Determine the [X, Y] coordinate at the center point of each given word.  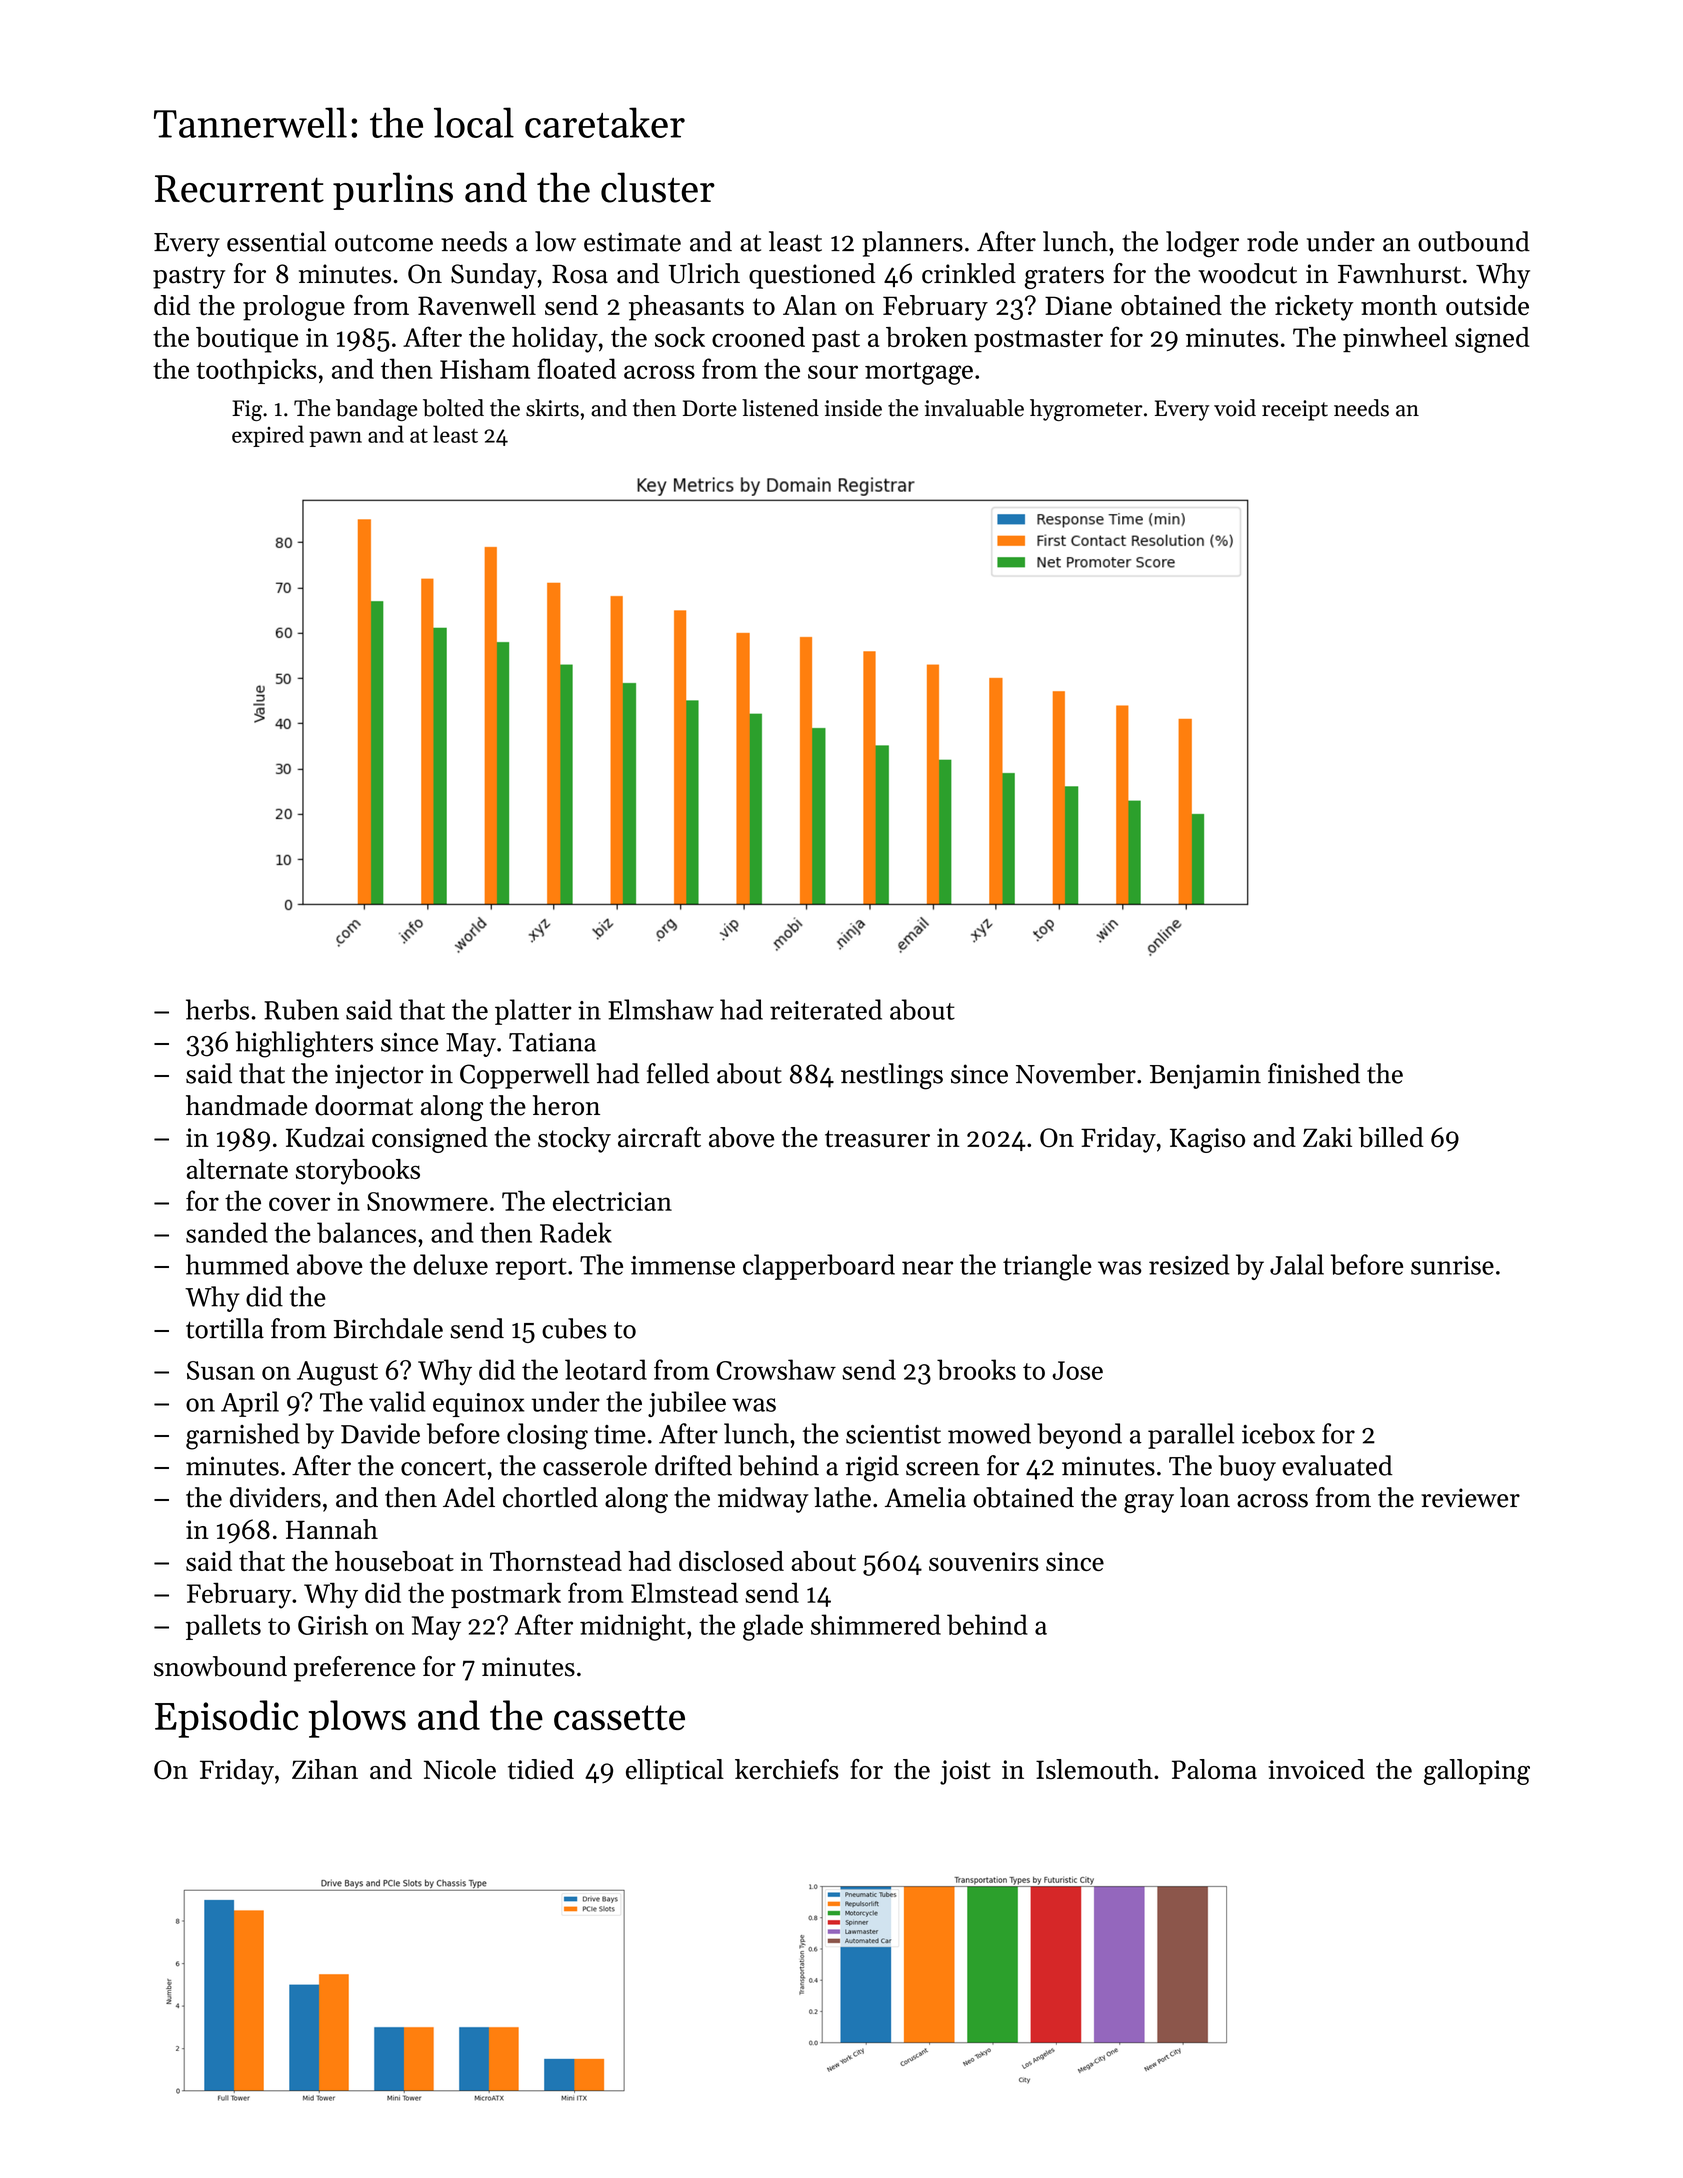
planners [912, 244]
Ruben [301, 1009]
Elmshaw [661, 1009]
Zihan [325, 1769]
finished [1314, 1073]
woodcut [1247, 273]
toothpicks [256, 371]
